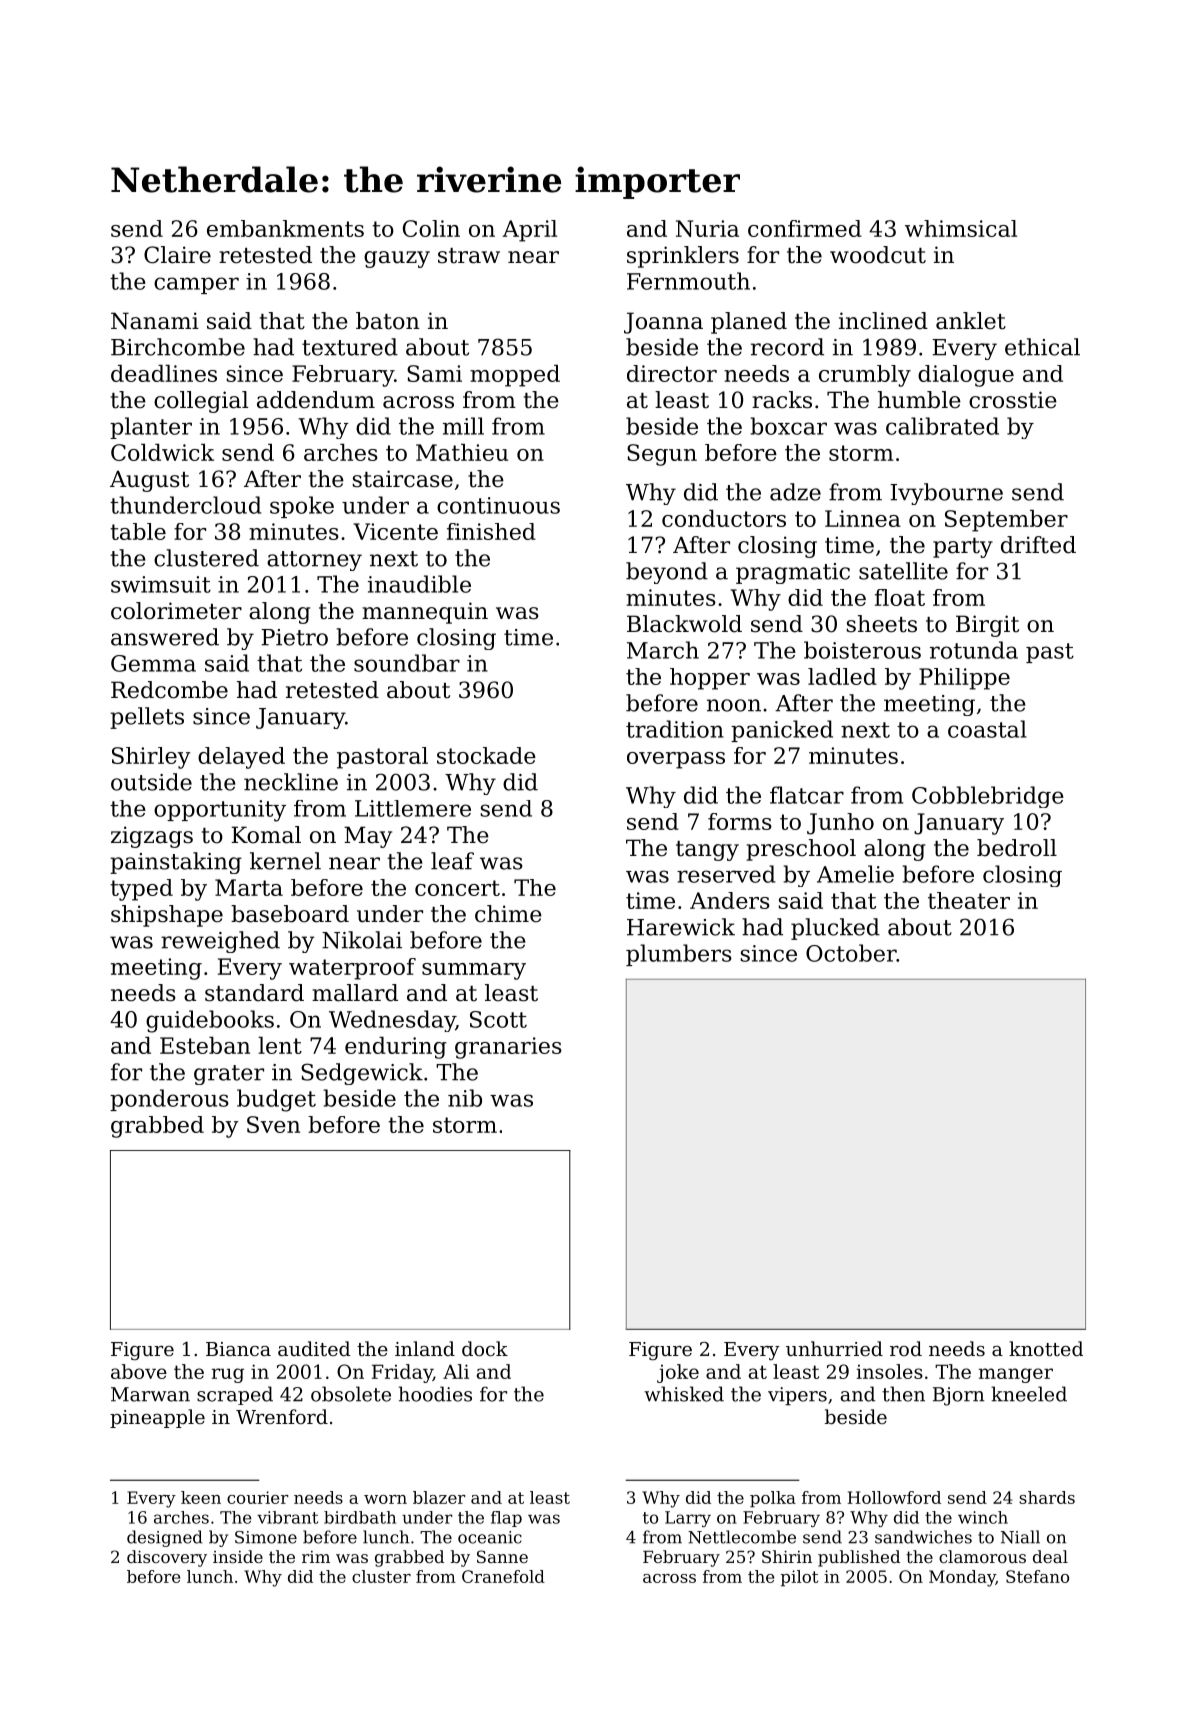  What do you see at coordinates (161, 584) in the image?
I see `swimsuit` at bounding box center [161, 584].
